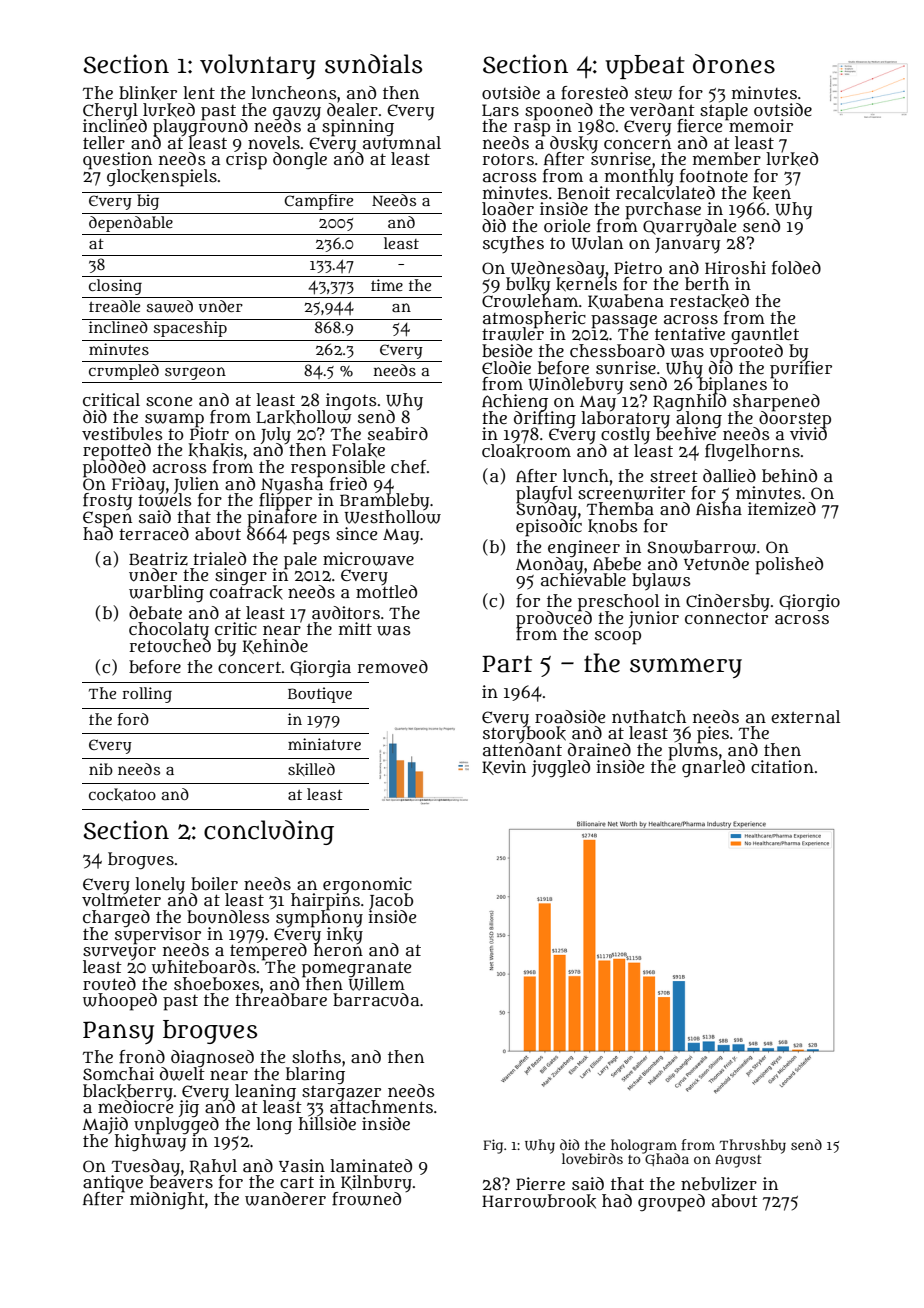 This document has height=1308, width=924. Describe the element at coordinates (719, 1184) in the document. I see `nebulizer` at that location.
